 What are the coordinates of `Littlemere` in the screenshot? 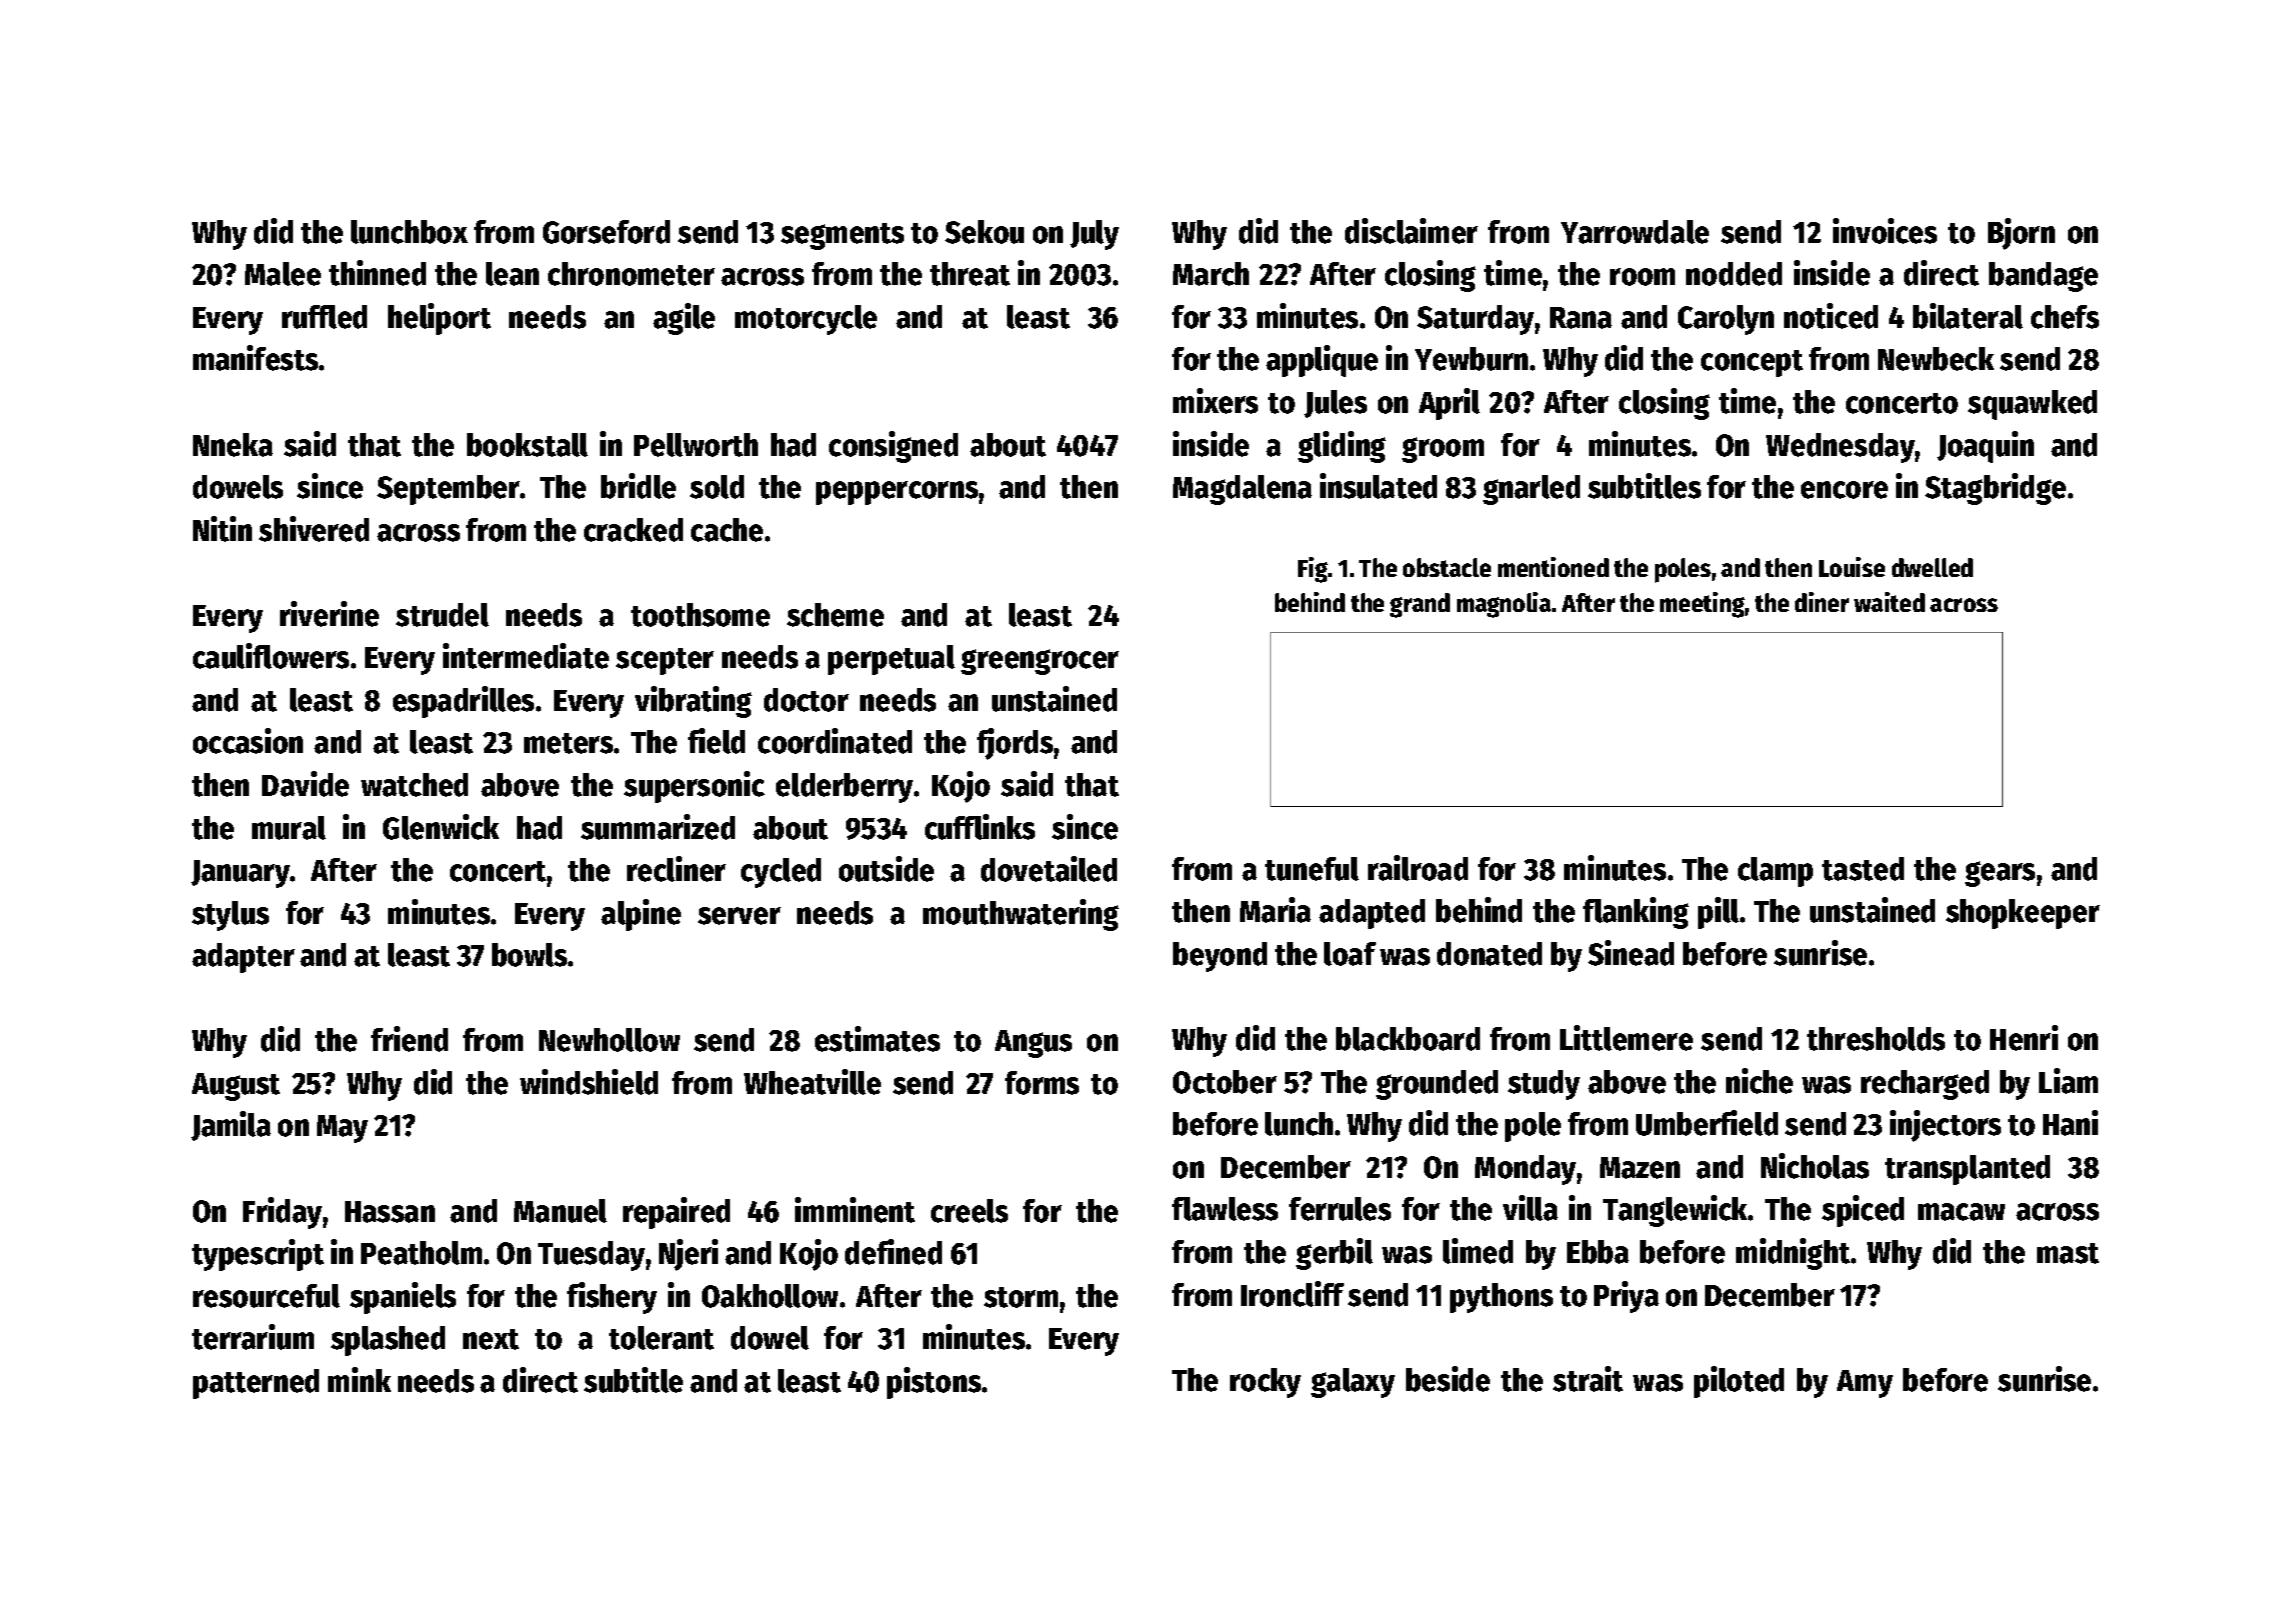 It's located at (1626, 1038).
